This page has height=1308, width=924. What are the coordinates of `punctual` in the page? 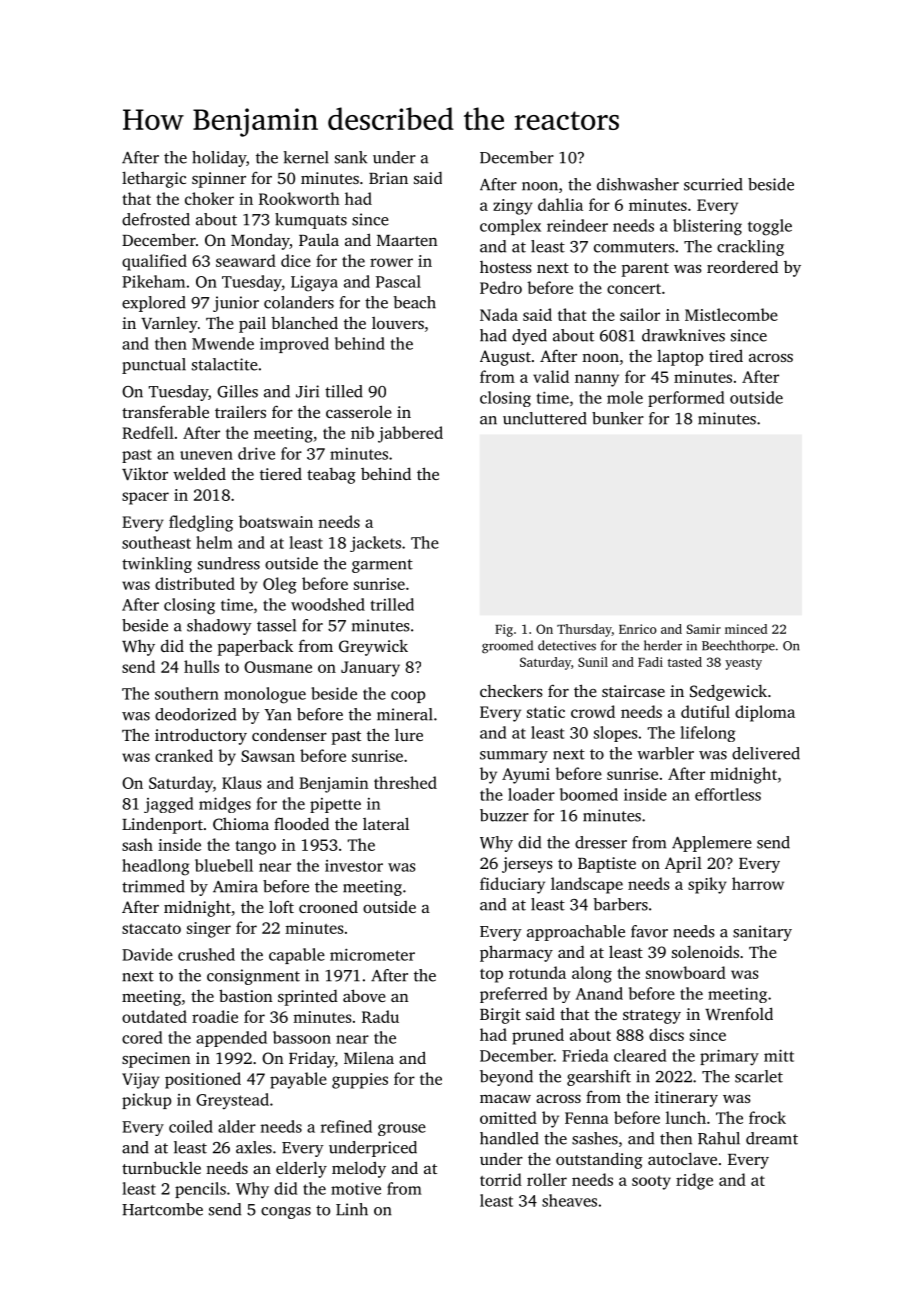 It's located at (154, 366).
